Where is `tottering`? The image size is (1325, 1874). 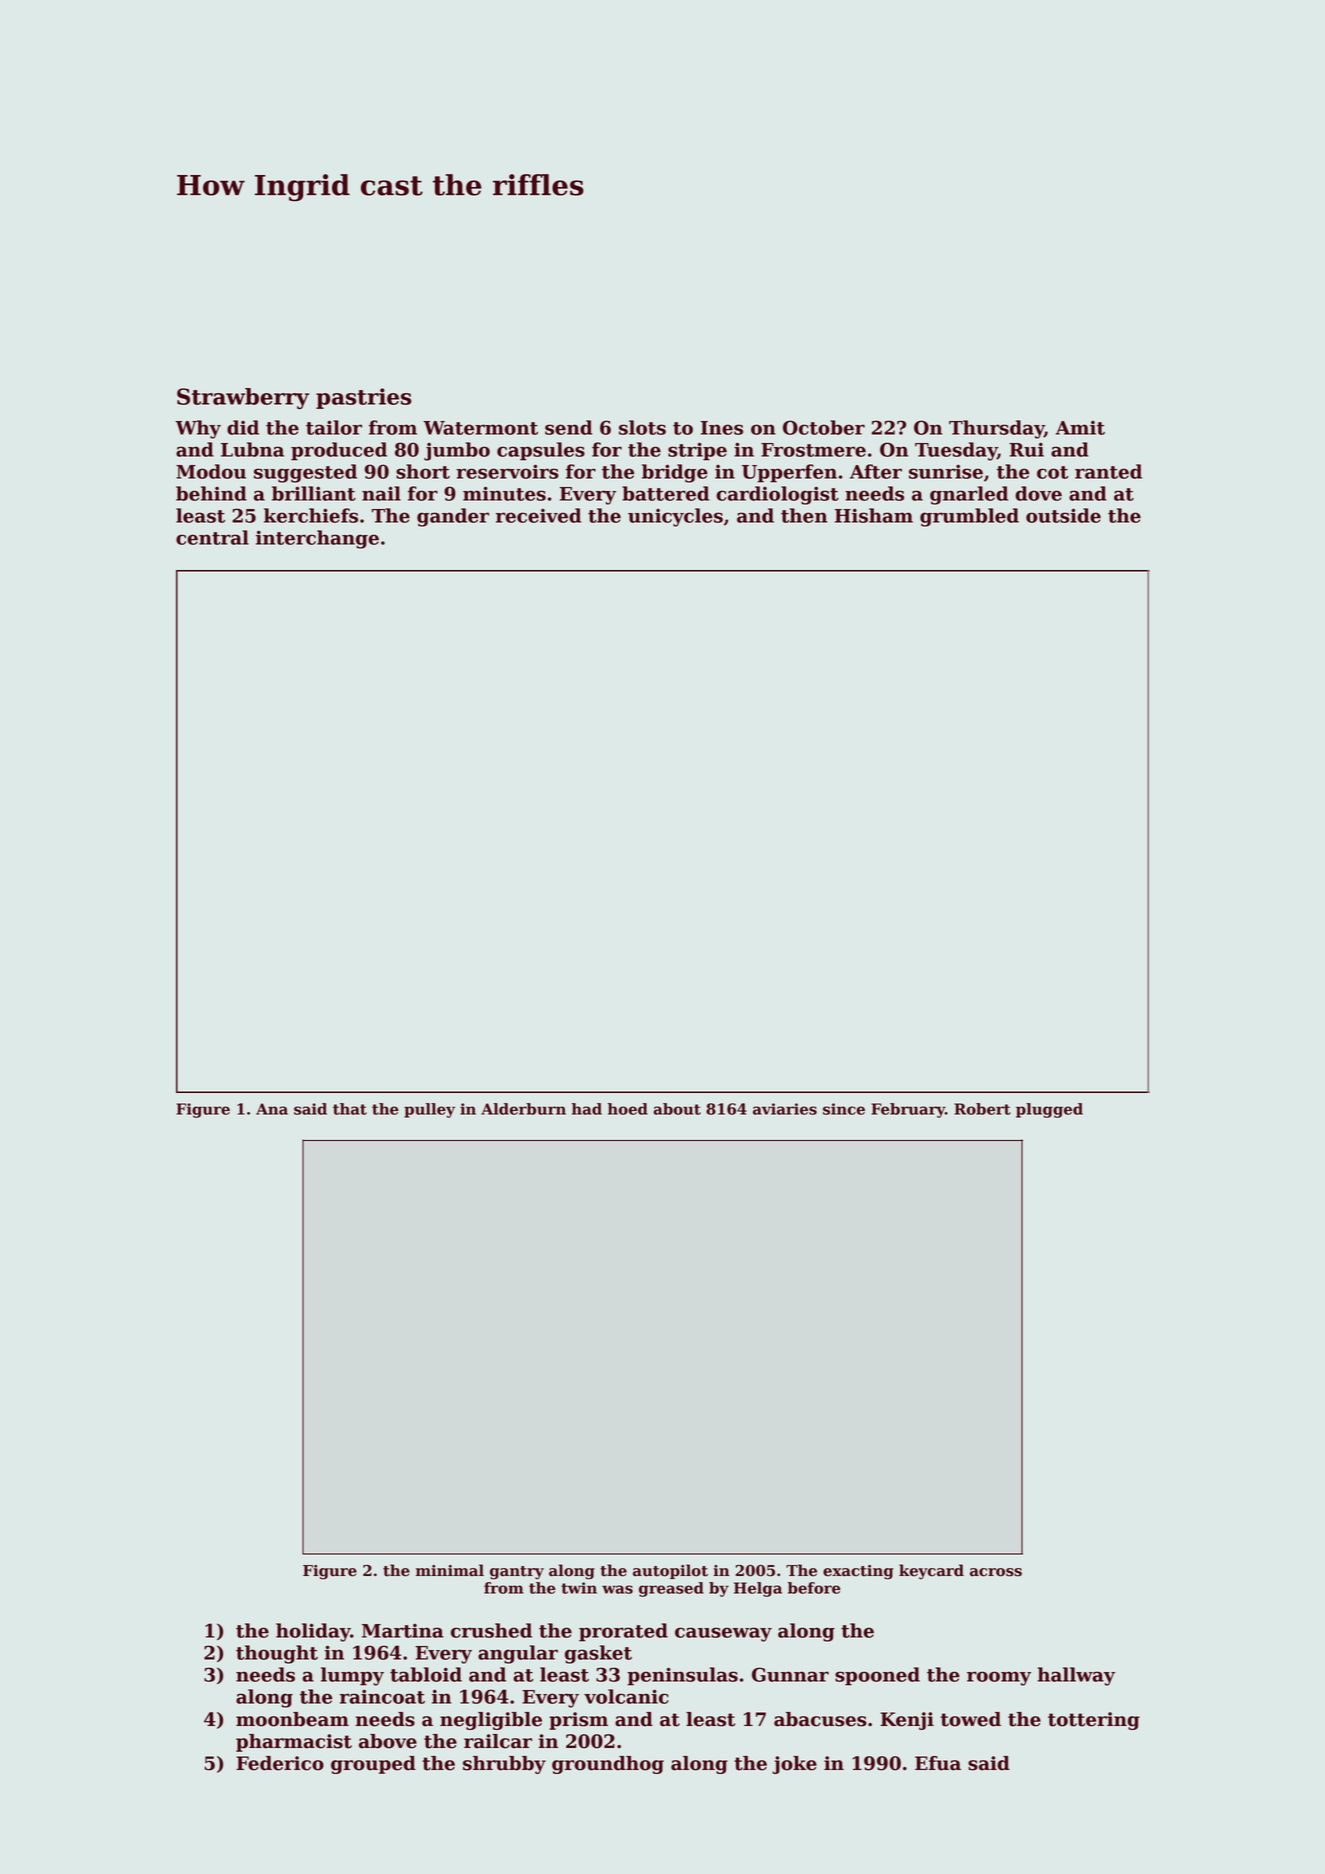 tottering is located at coordinates (1094, 1721).
